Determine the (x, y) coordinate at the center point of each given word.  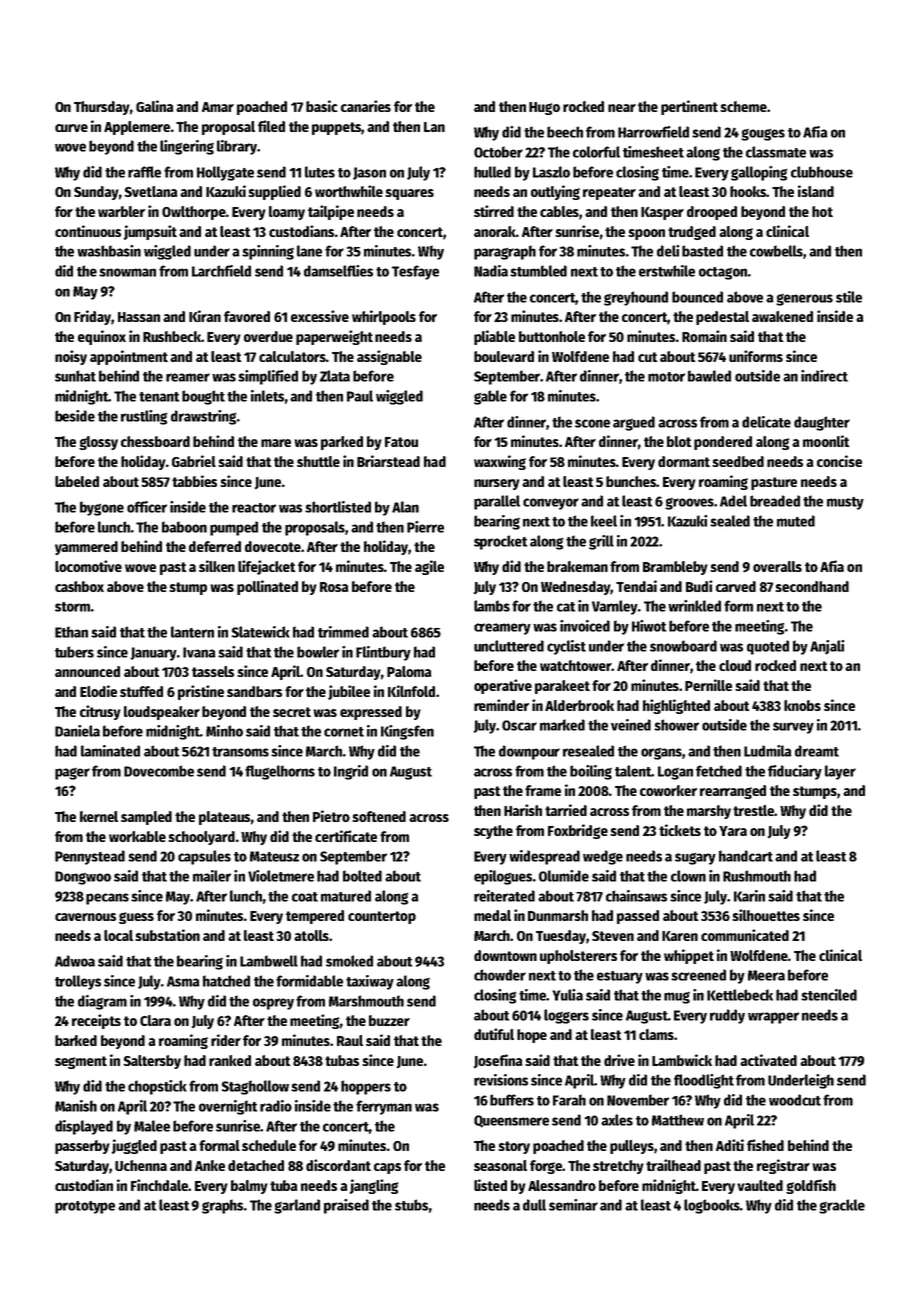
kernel (99, 816)
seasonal (500, 1165)
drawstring (203, 417)
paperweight (334, 337)
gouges (763, 135)
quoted (768, 647)
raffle (144, 172)
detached (256, 1165)
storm (72, 607)
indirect (824, 376)
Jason (369, 173)
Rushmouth (757, 876)
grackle (842, 1206)
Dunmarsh (558, 915)
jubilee (349, 692)
